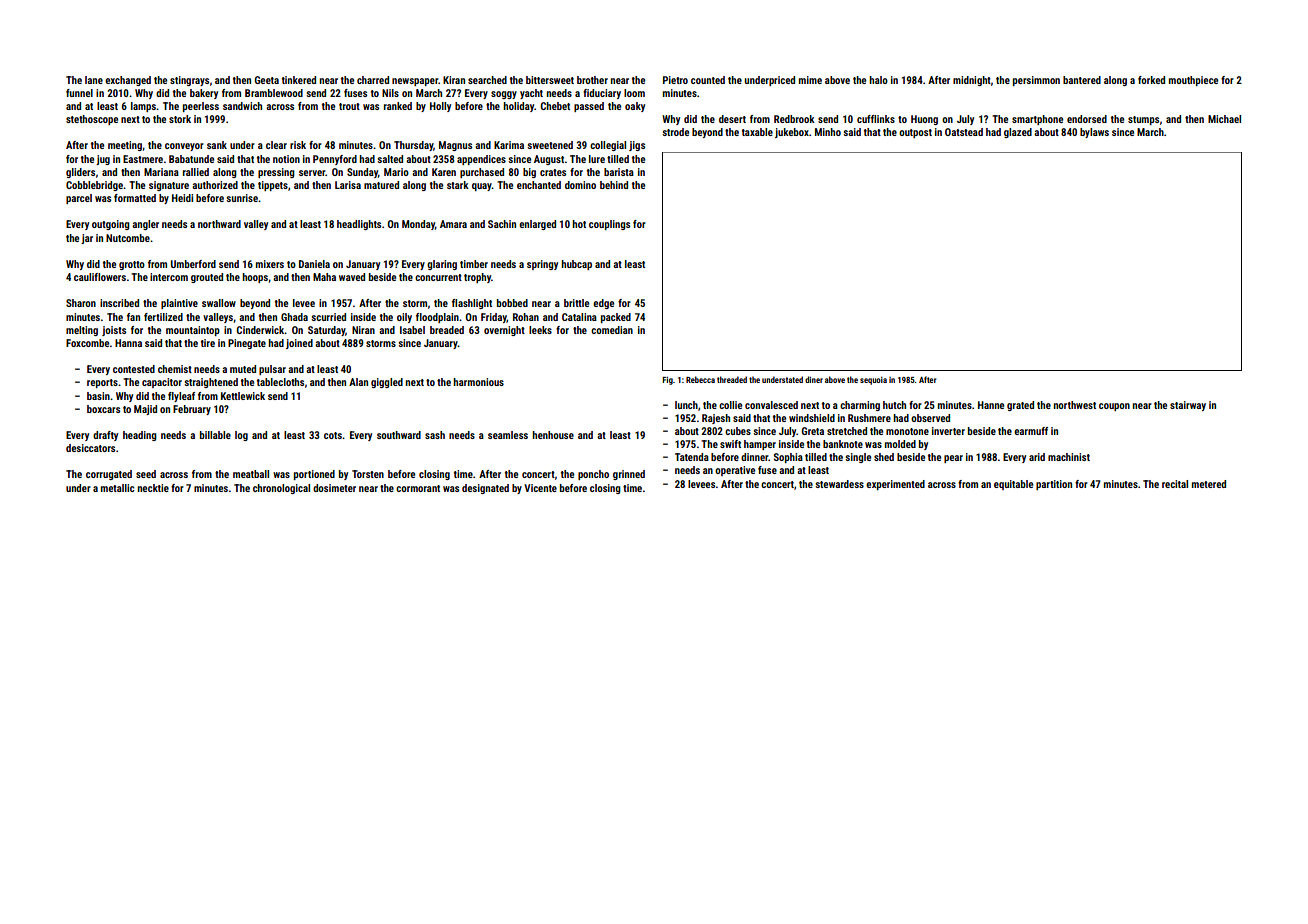 This screenshot has width=1308, height=924. I want to click on Karima, so click(509, 145).
